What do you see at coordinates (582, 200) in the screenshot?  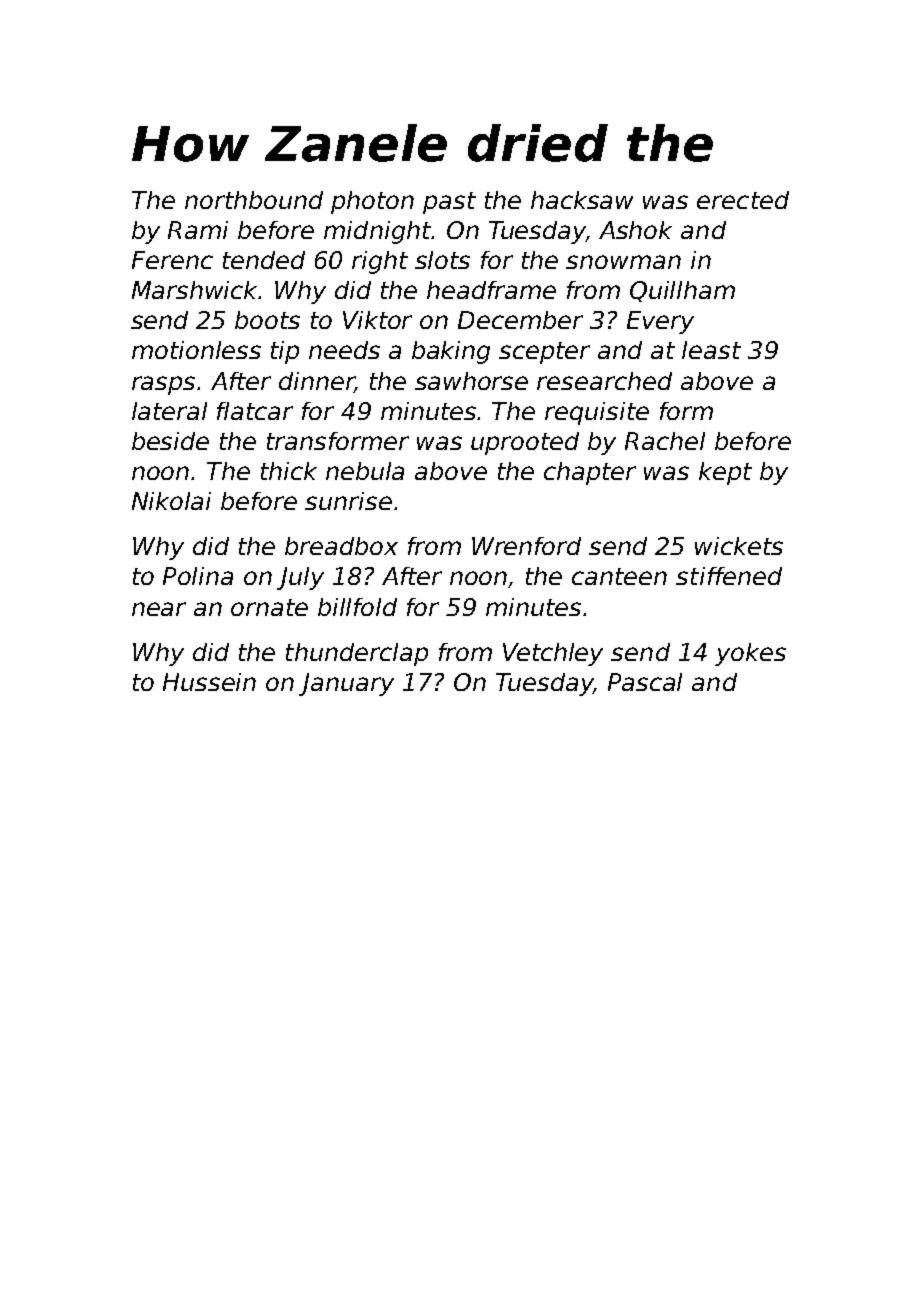 I see `hacksaw` at bounding box center [582, 200].
